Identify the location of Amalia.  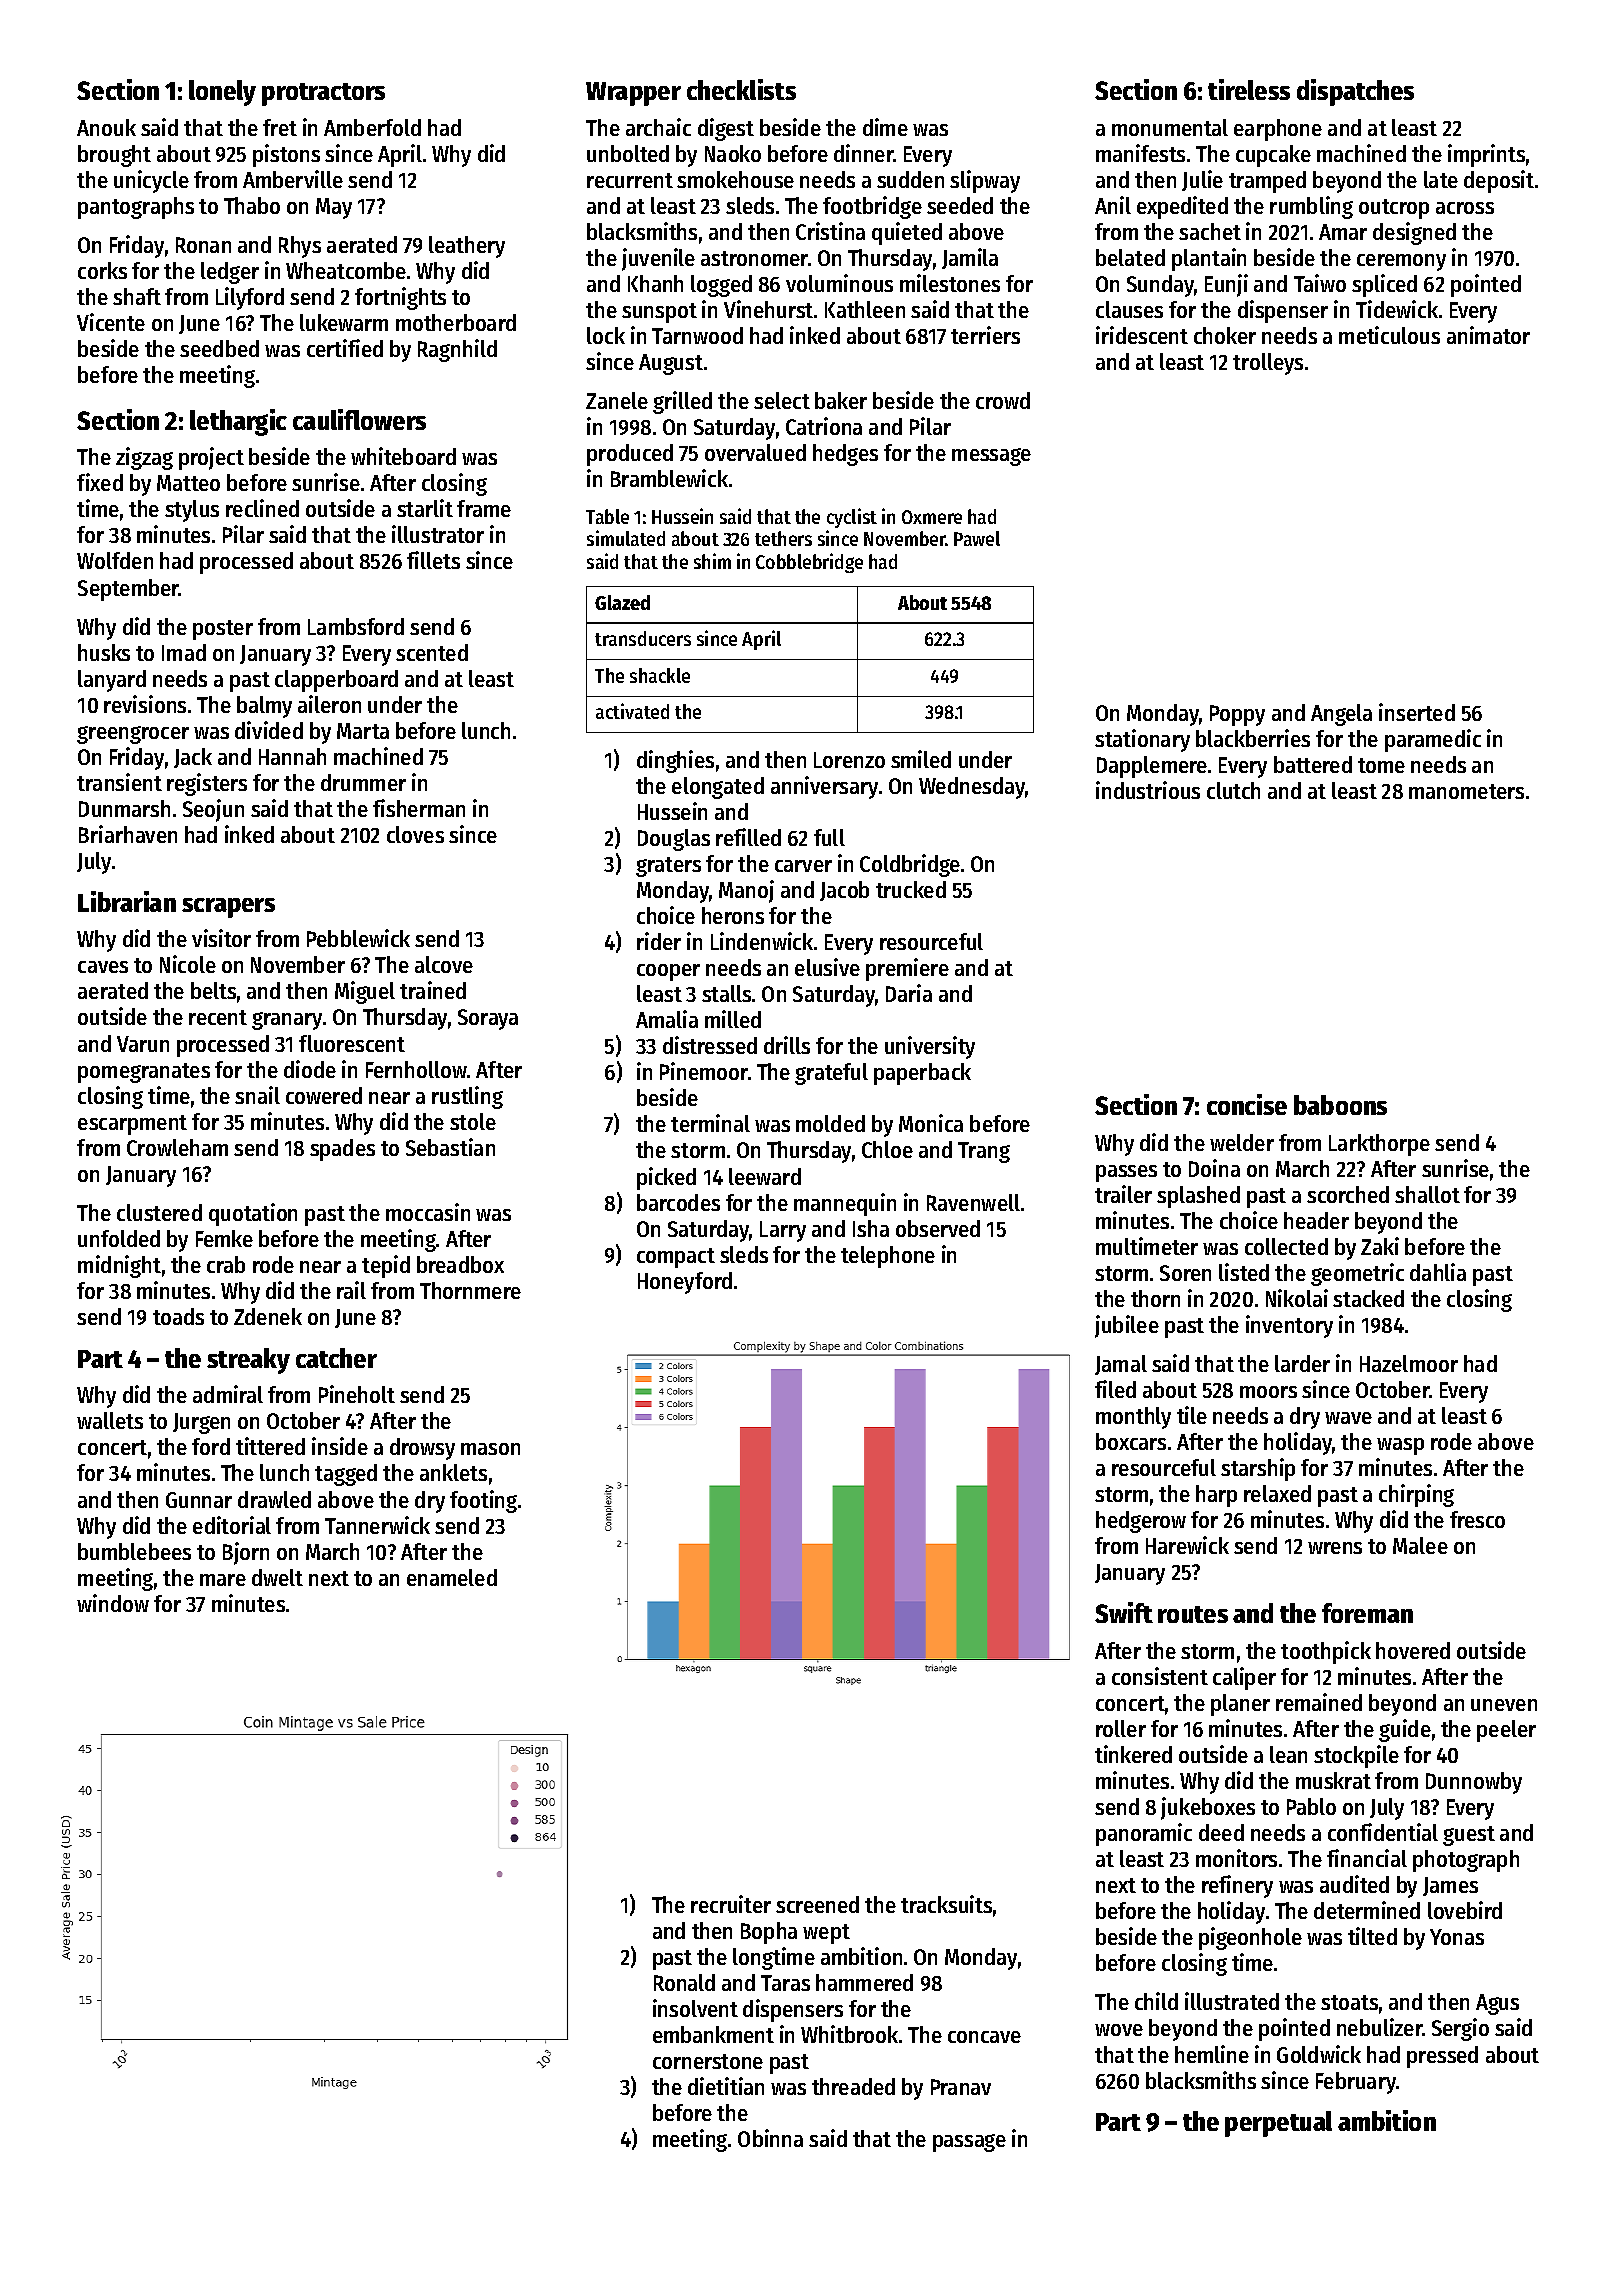
(667, 1019).
